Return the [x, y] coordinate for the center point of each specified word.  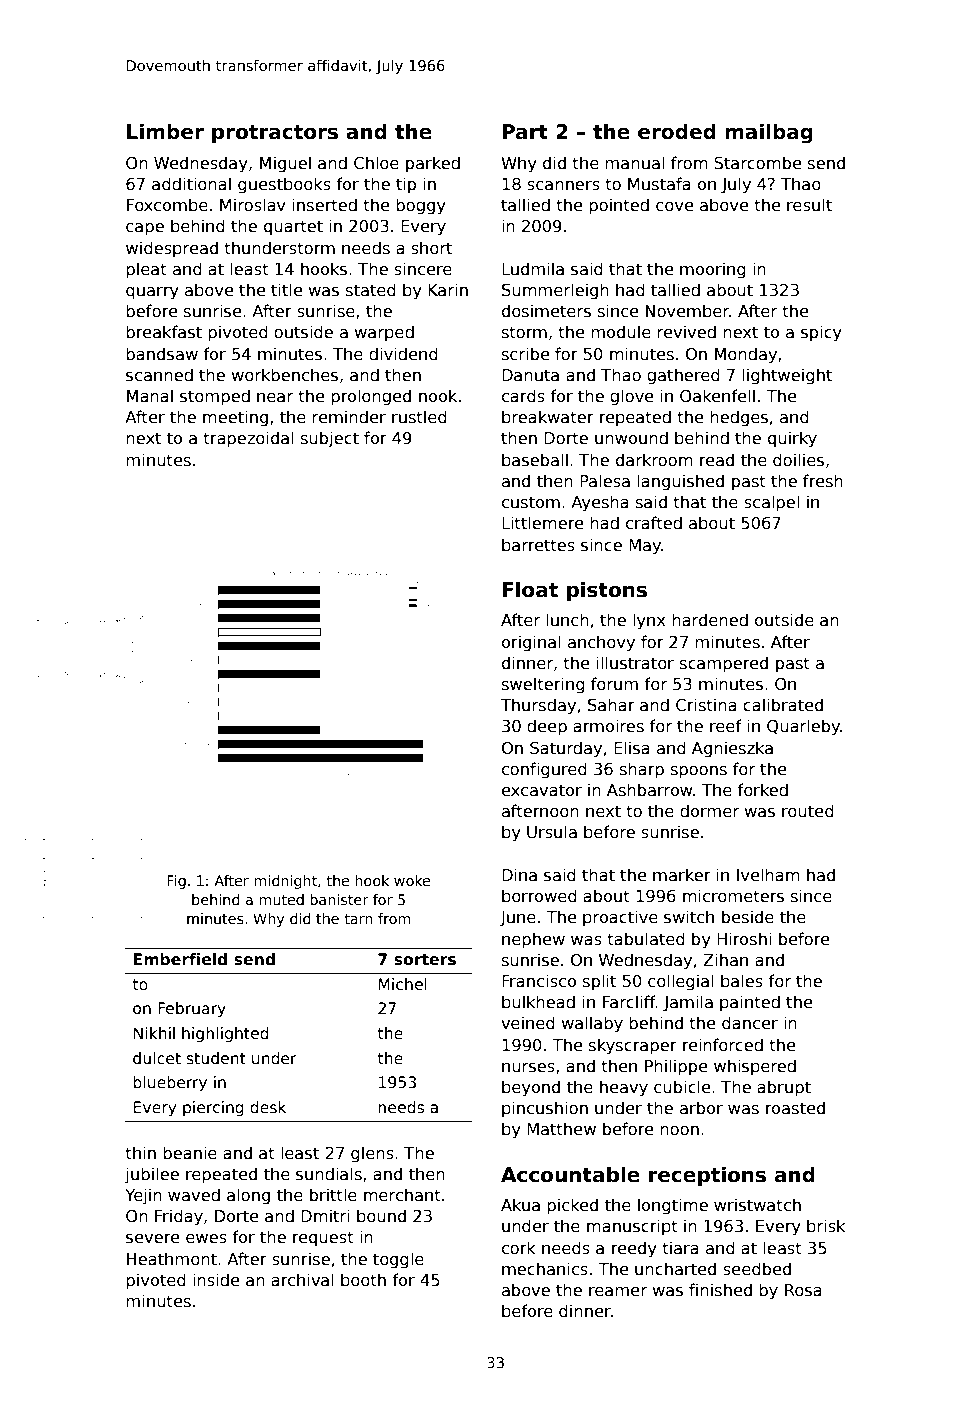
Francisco [539, 981]
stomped [215, 397]
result [809, 205]
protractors [275, 134]
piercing [213, 1108]
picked [572, 1206]
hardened [710, 620]
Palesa [605, 481]
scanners [563, 186]
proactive [620, 918]
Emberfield [180, 959]
